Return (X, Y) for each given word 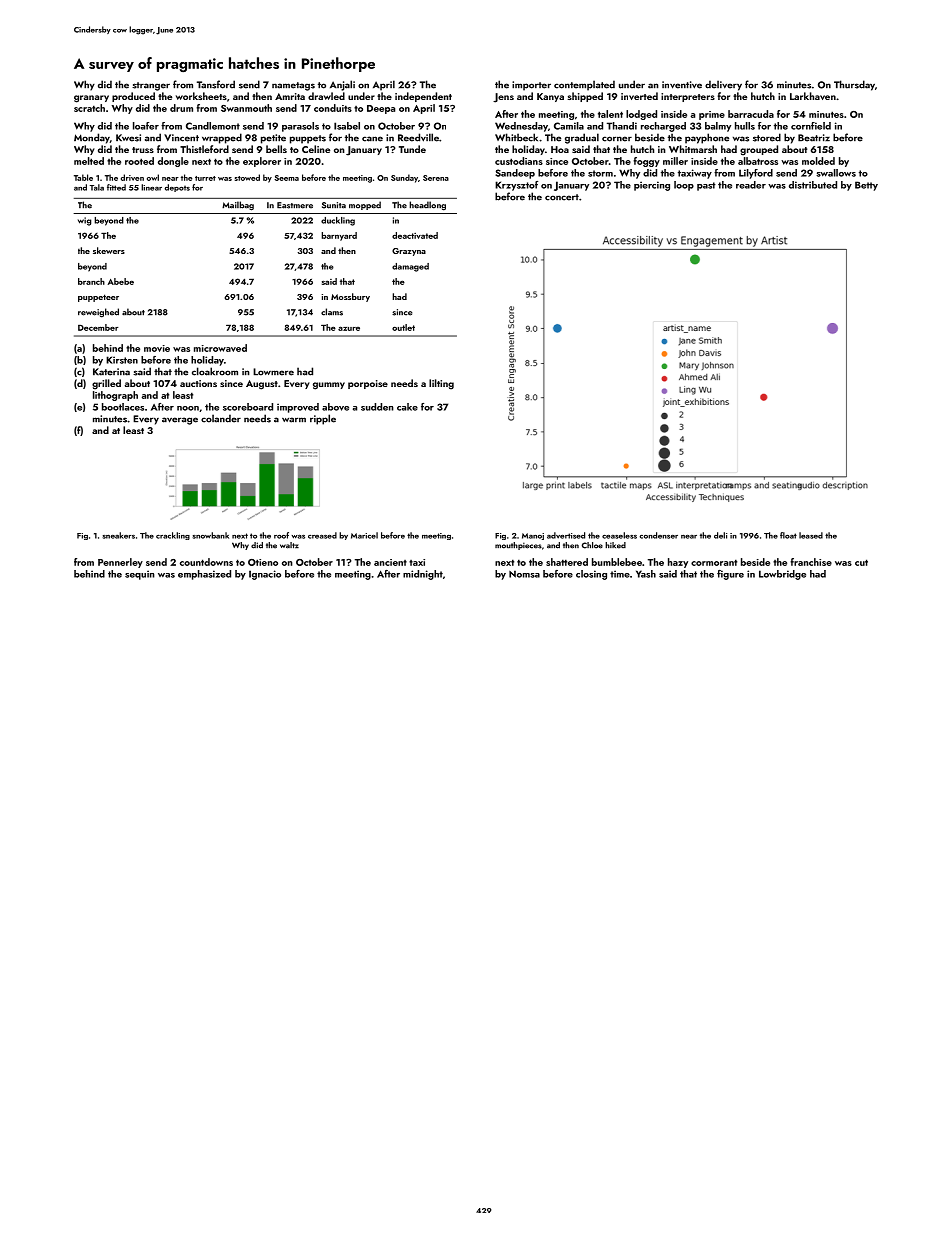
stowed (247, 177)
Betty (866, 186)
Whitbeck (516, 137)
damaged (410, 267)
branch (91, 281)
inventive (682, 85)
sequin (140, 575)
